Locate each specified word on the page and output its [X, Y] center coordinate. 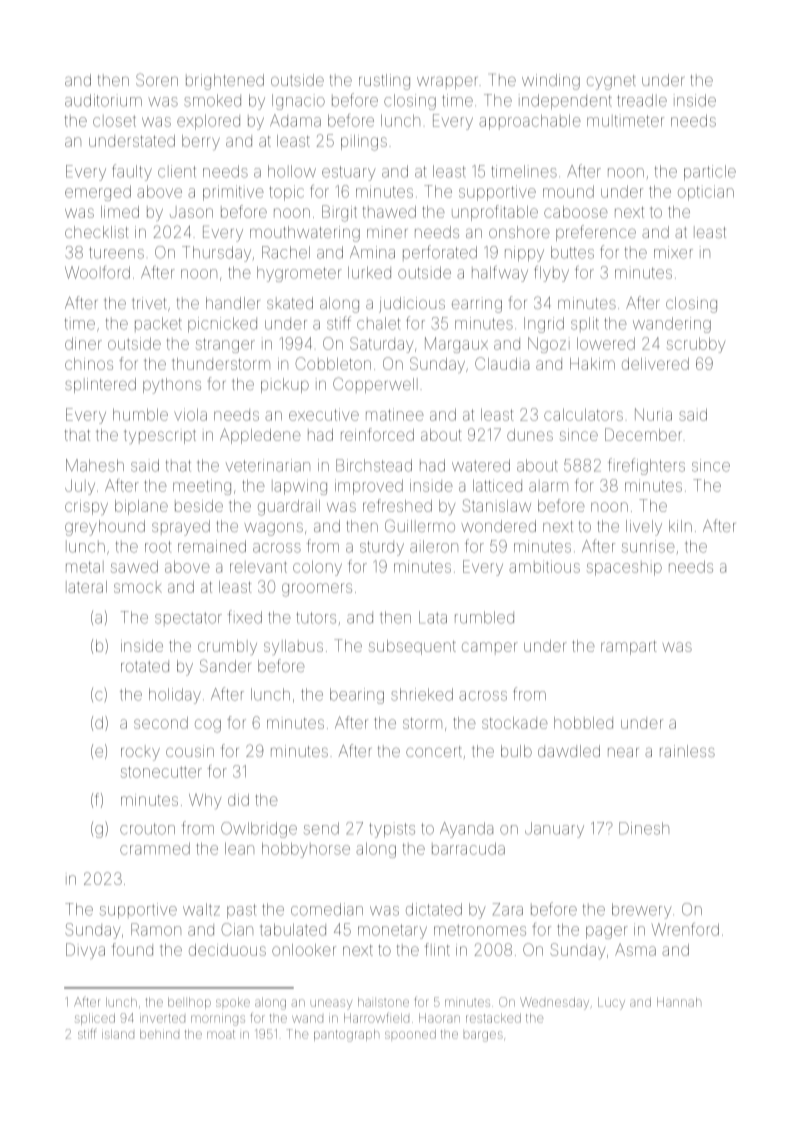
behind [159, 1034]
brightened [225, 82]
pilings [364, 143]
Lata [433, 617]
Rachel [286, 252]
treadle [642, 100]
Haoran [439, 1018]
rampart [629, 648]
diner [83, 343]
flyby [551, 274]
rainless [687, 751]
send [321, 828]
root [158, 547]
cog [208, 726]
